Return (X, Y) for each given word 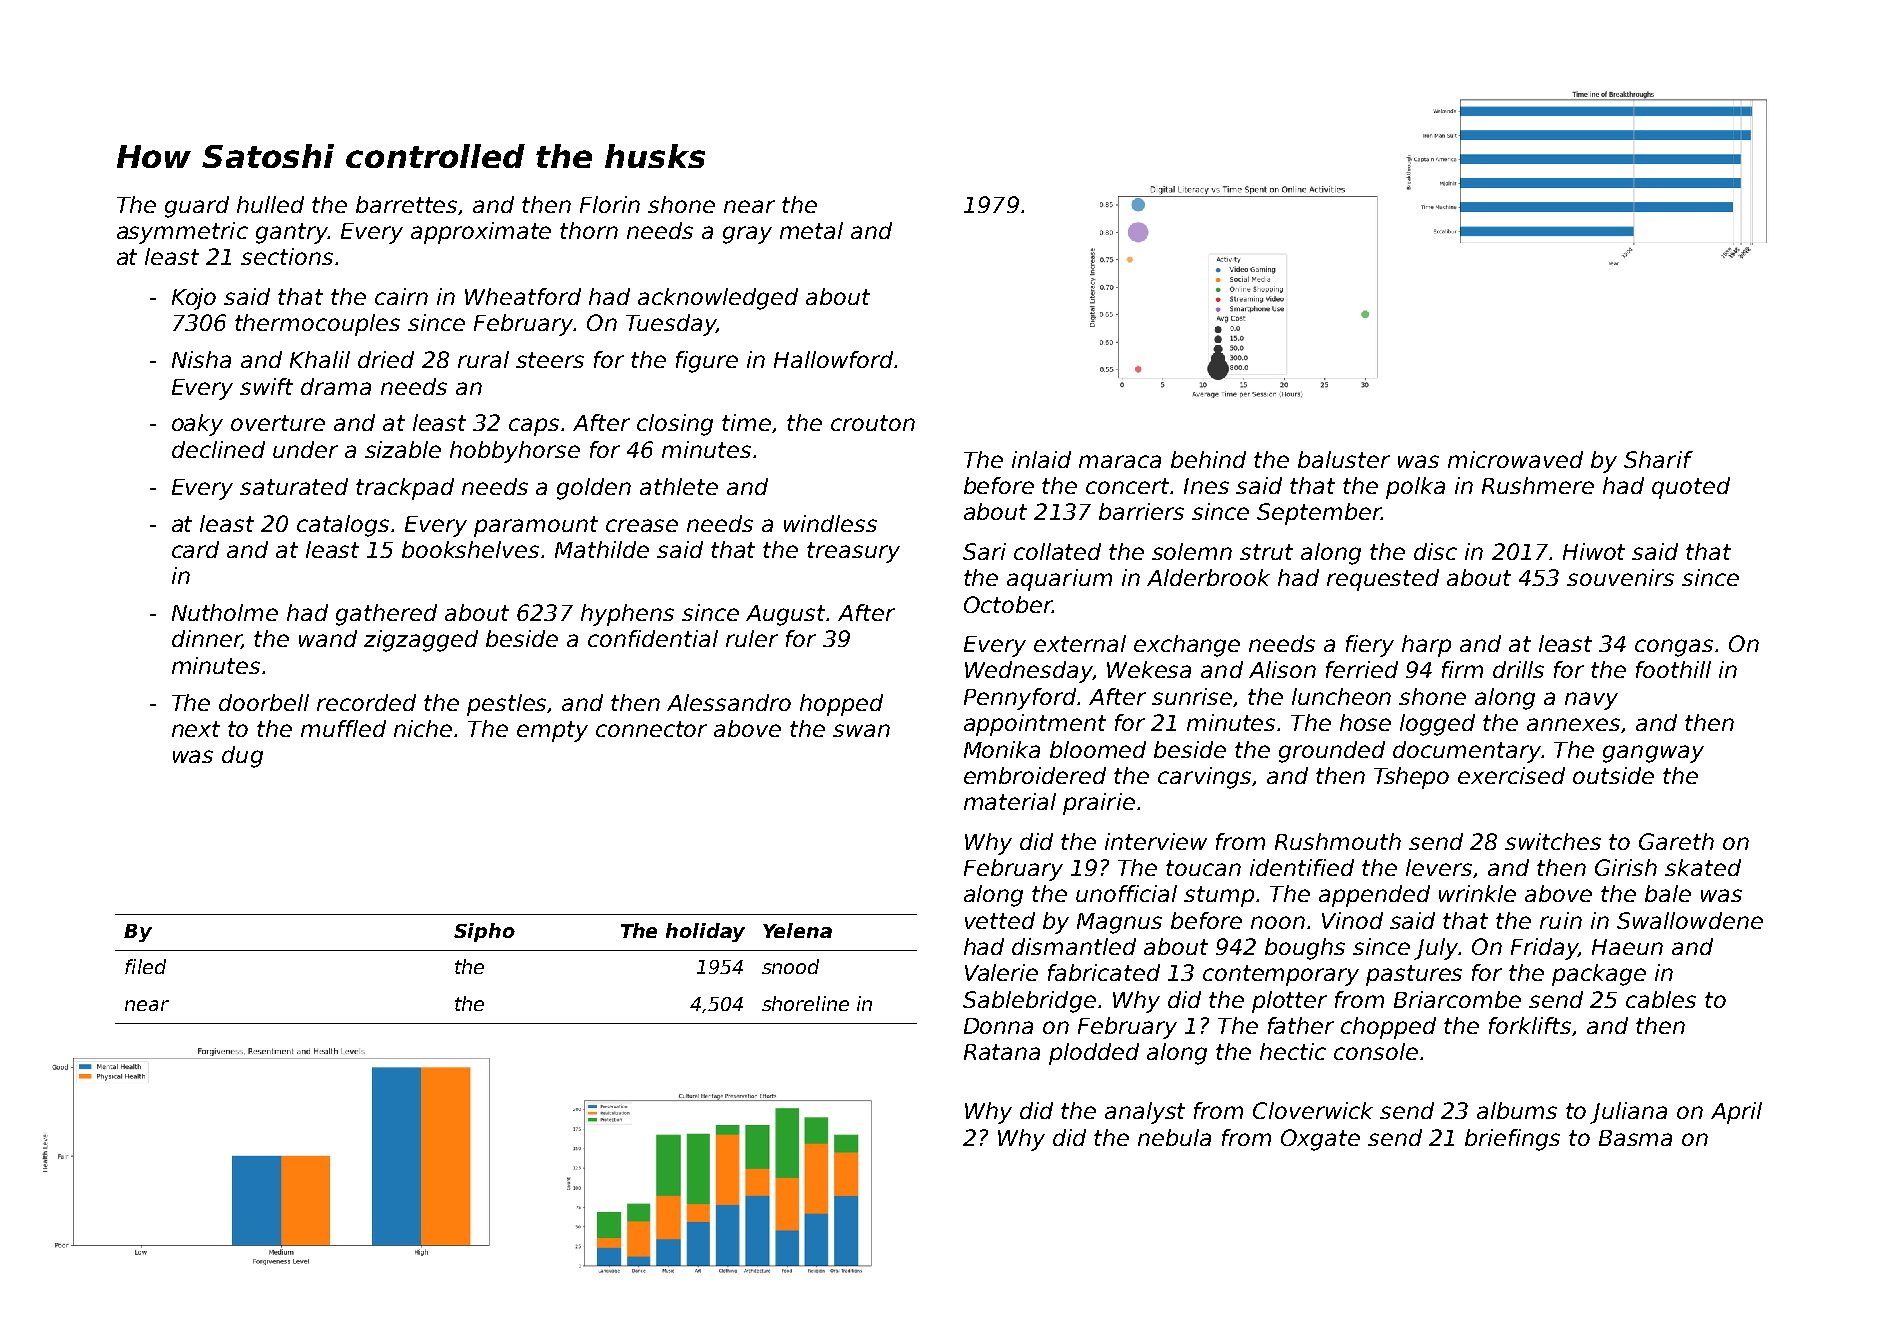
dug (242, 757)
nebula (1174, 1137)
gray (747, 235)
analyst (1145, 1113)
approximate (481, 233)
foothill (1673, 669)
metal (811, 230)
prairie (1099, 804)
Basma (1635, 1138)
